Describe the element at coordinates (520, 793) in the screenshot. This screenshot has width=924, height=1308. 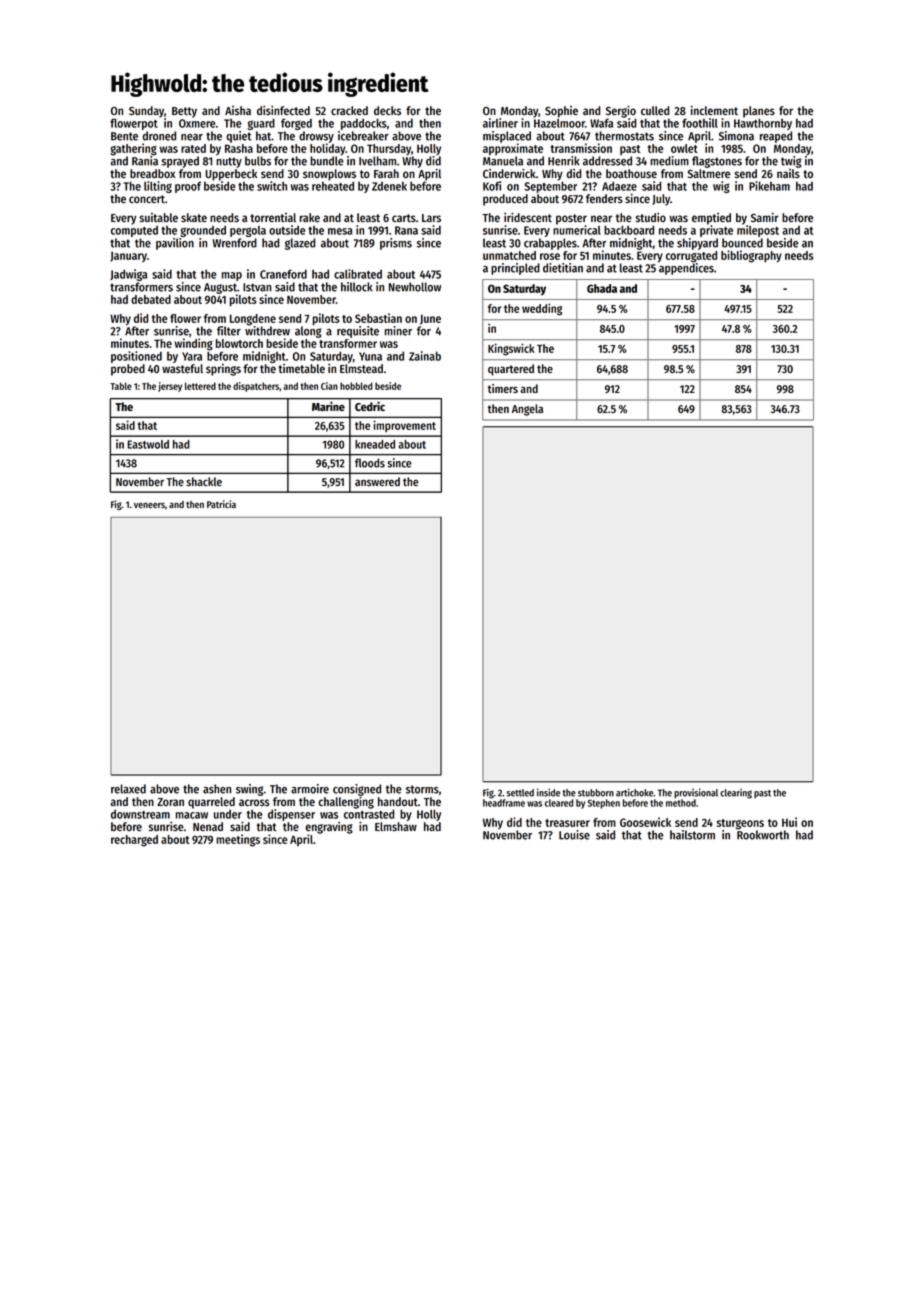
I see `settled` at that location.
